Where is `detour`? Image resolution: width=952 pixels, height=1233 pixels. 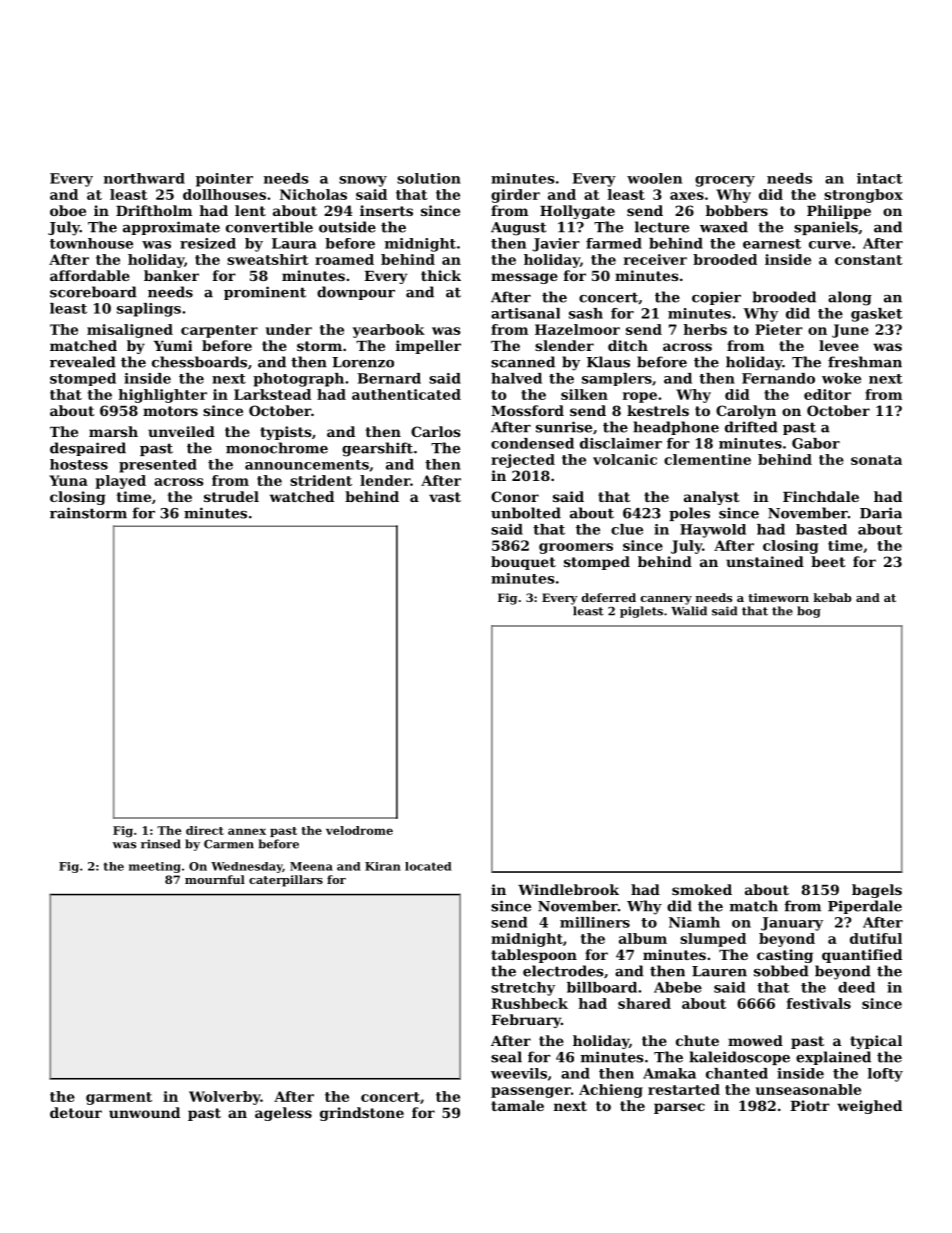
detour is located at coordinates (76, 1112).
